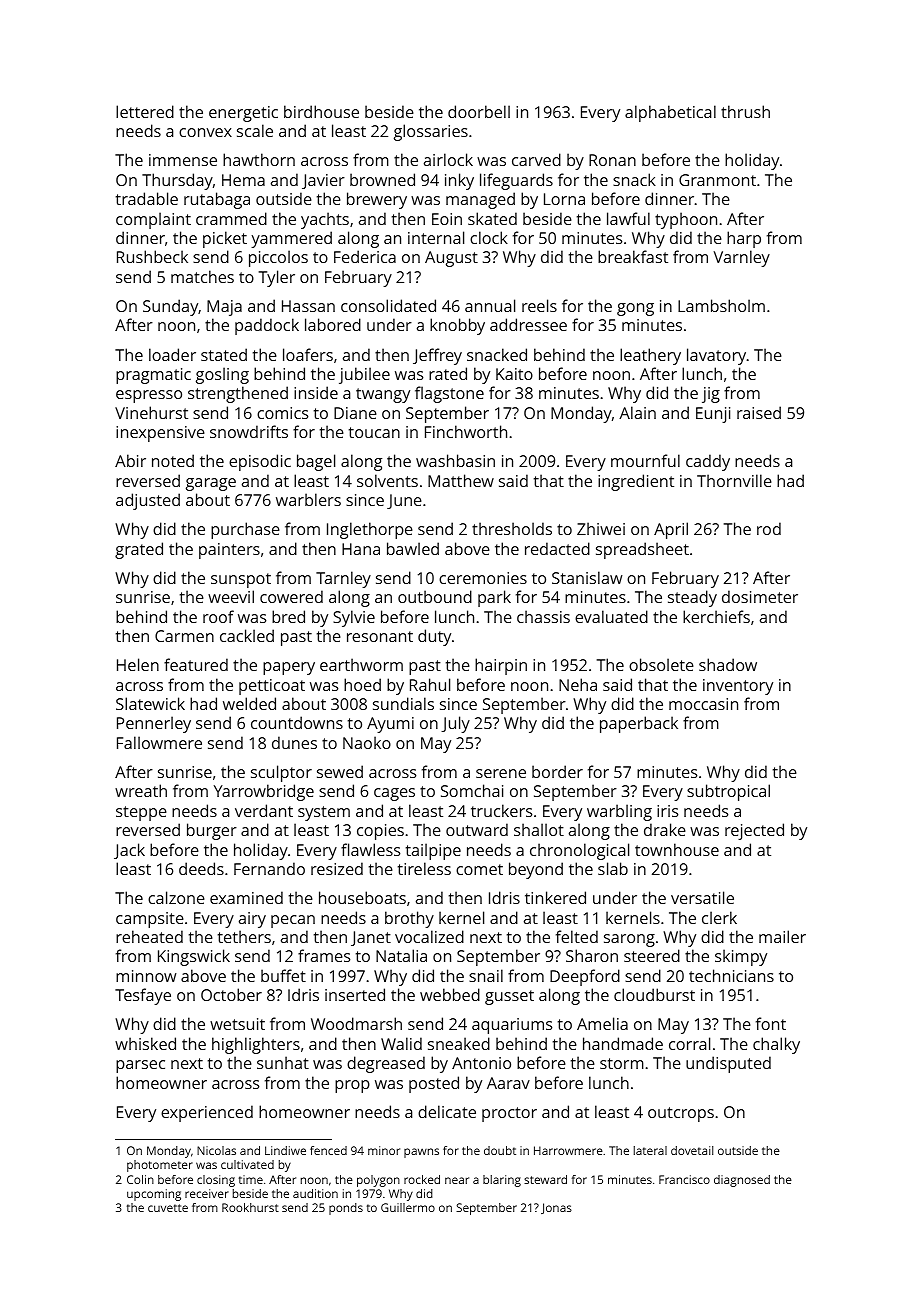 This screenshot has height=1308, width=924. I want to click on mournful, so click(645, 460).
